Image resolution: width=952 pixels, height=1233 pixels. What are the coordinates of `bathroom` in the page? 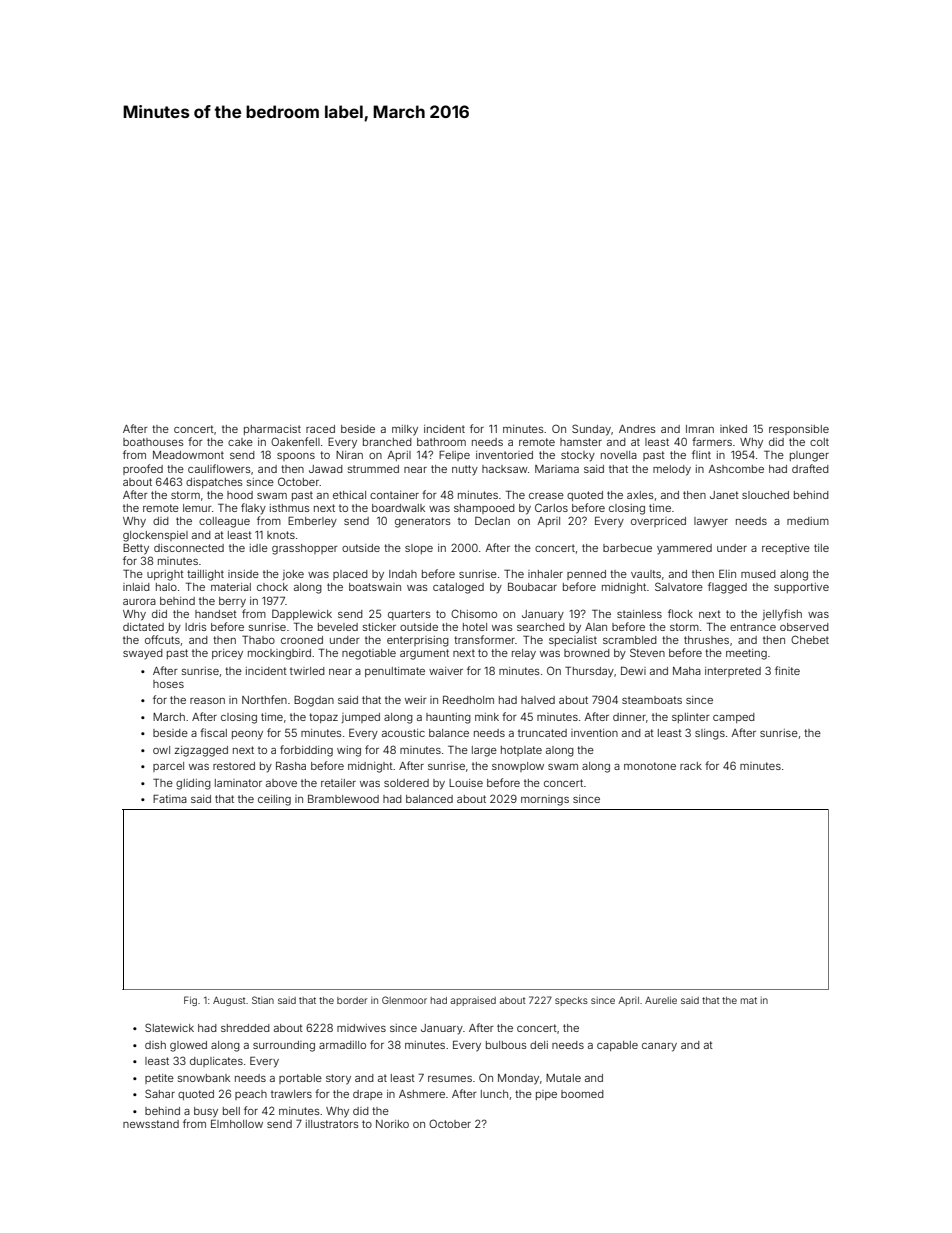 It's located at (441, 442).
